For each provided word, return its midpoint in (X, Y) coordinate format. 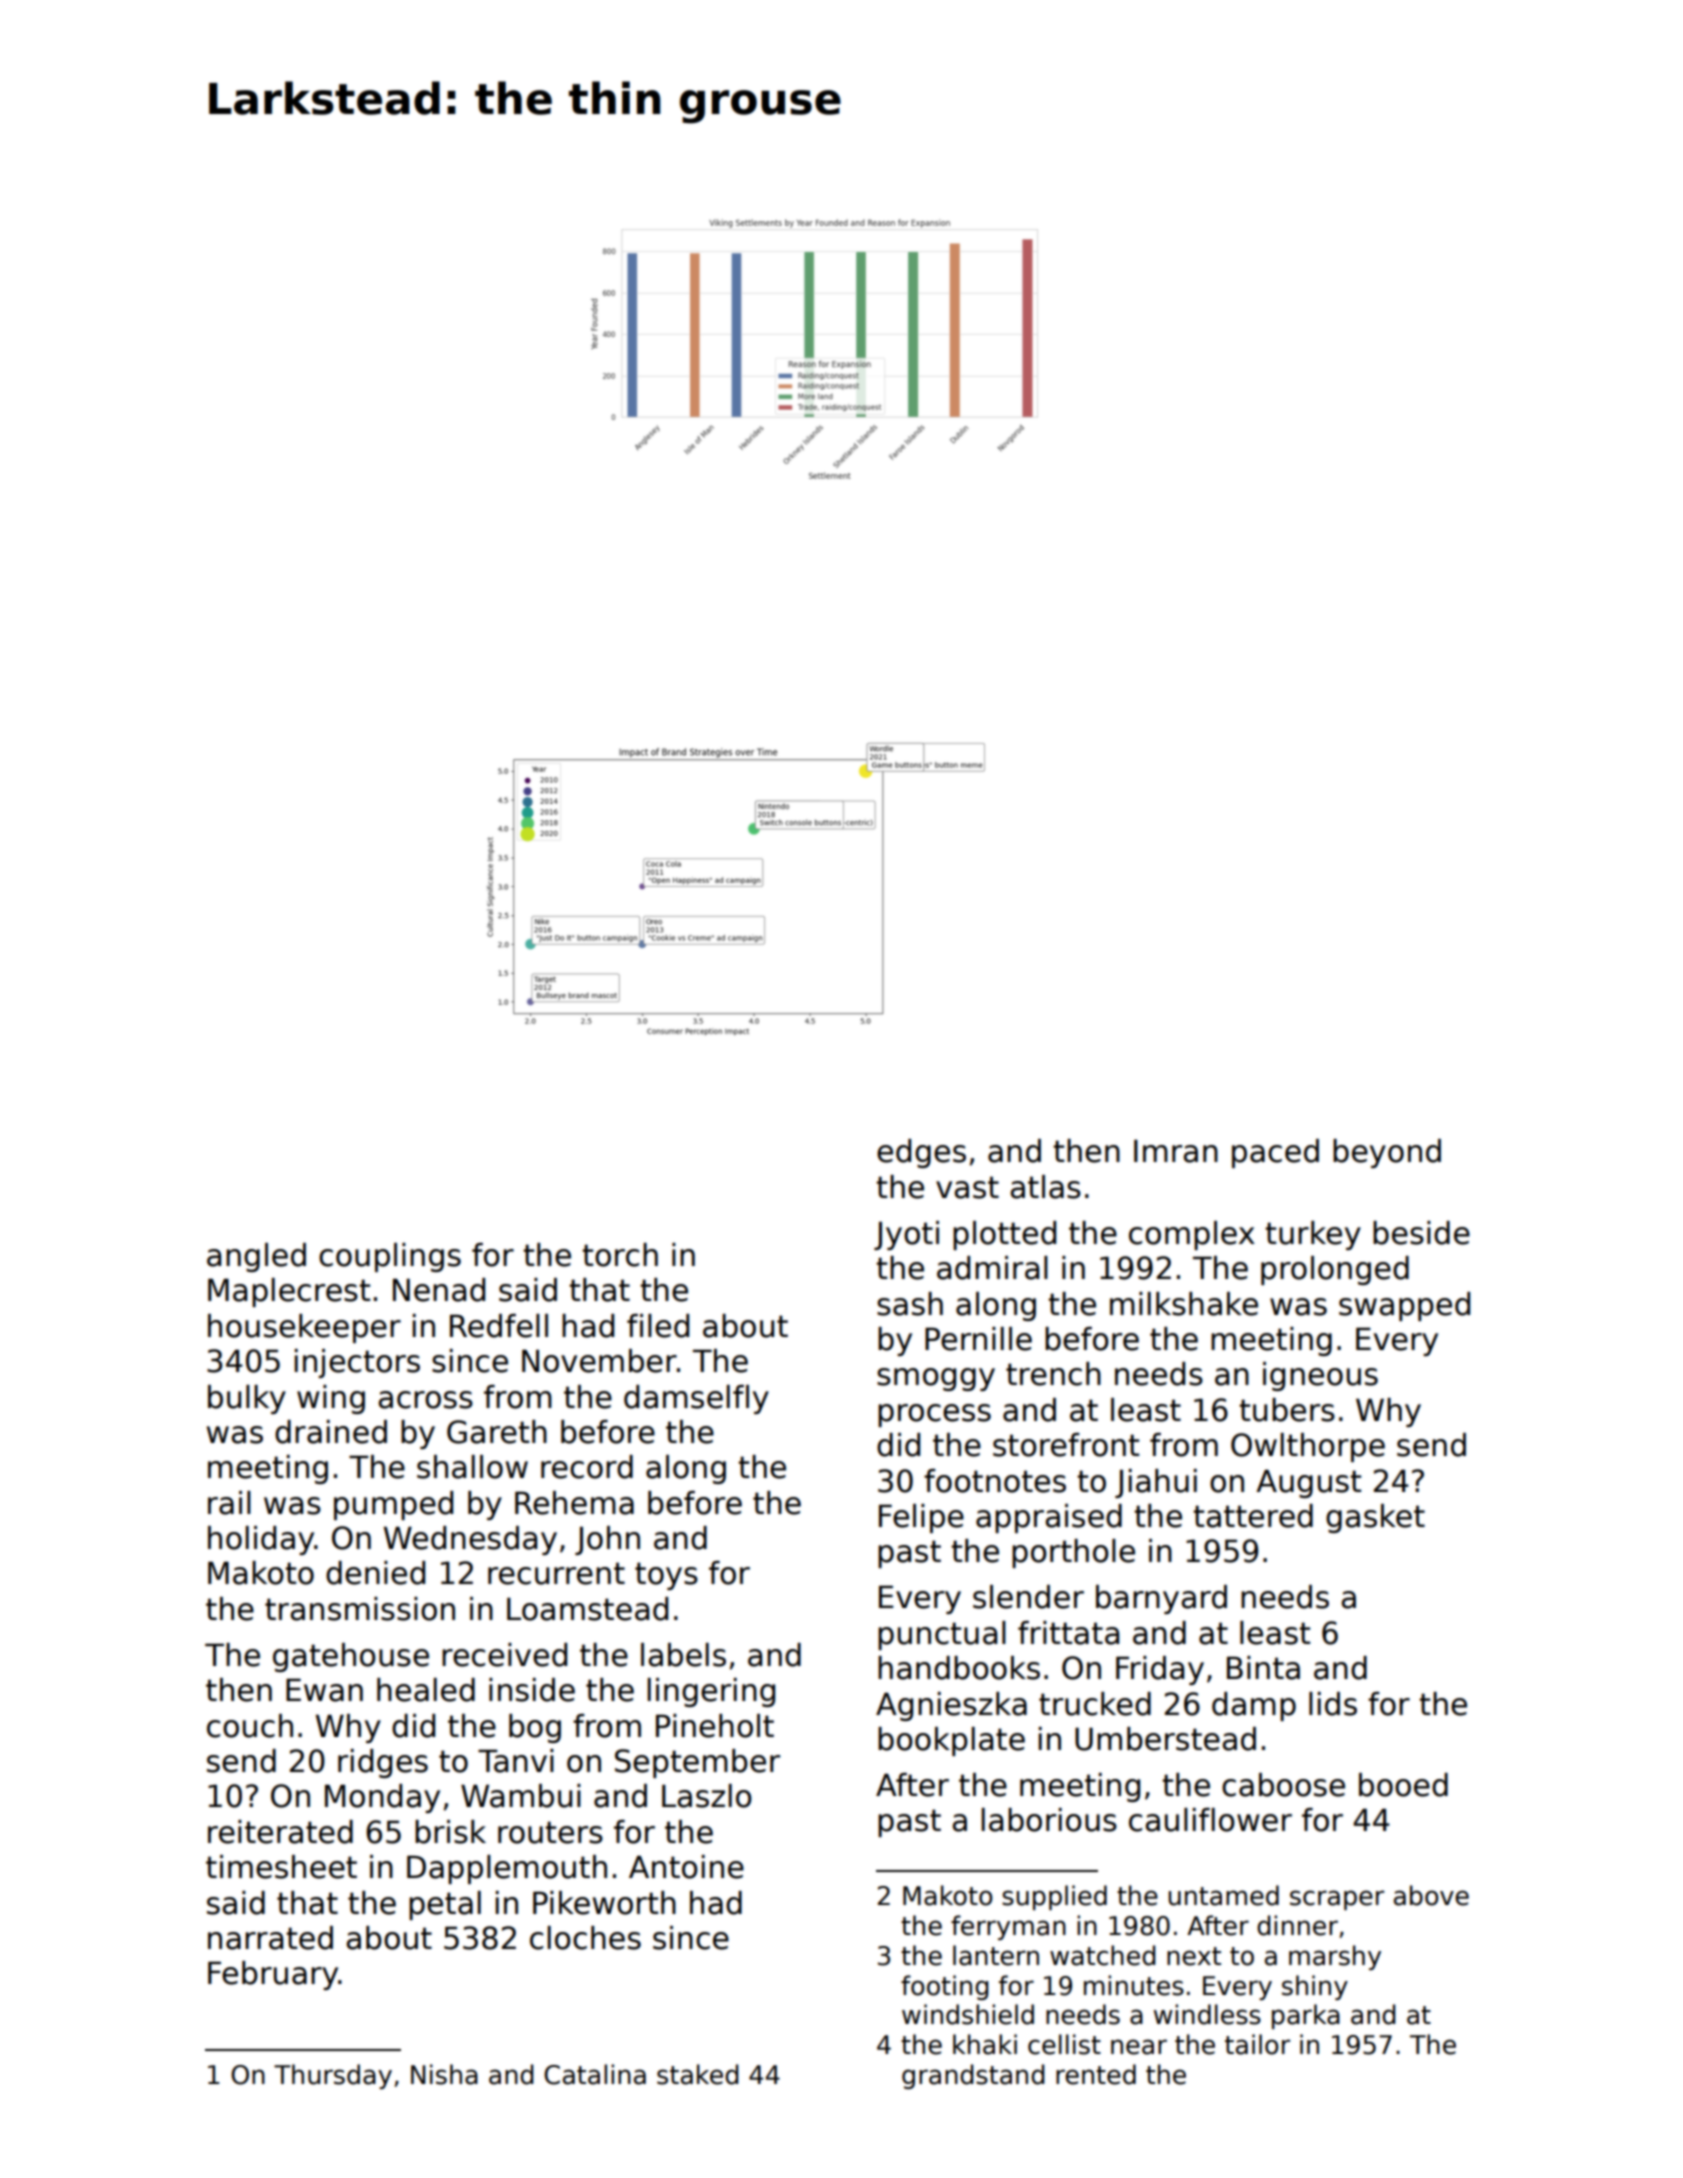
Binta (1263, 1668)
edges (921, 1153)
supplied (1054, 1897)
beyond (1387, 1153)
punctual (942, 1635)
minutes (1134, 1985)
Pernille (978, 1339)
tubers (1287, 1410)
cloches (585, 1938)
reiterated (280, 1832)
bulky (247, 1399)
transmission (360, 1609)
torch (620, 1255)
